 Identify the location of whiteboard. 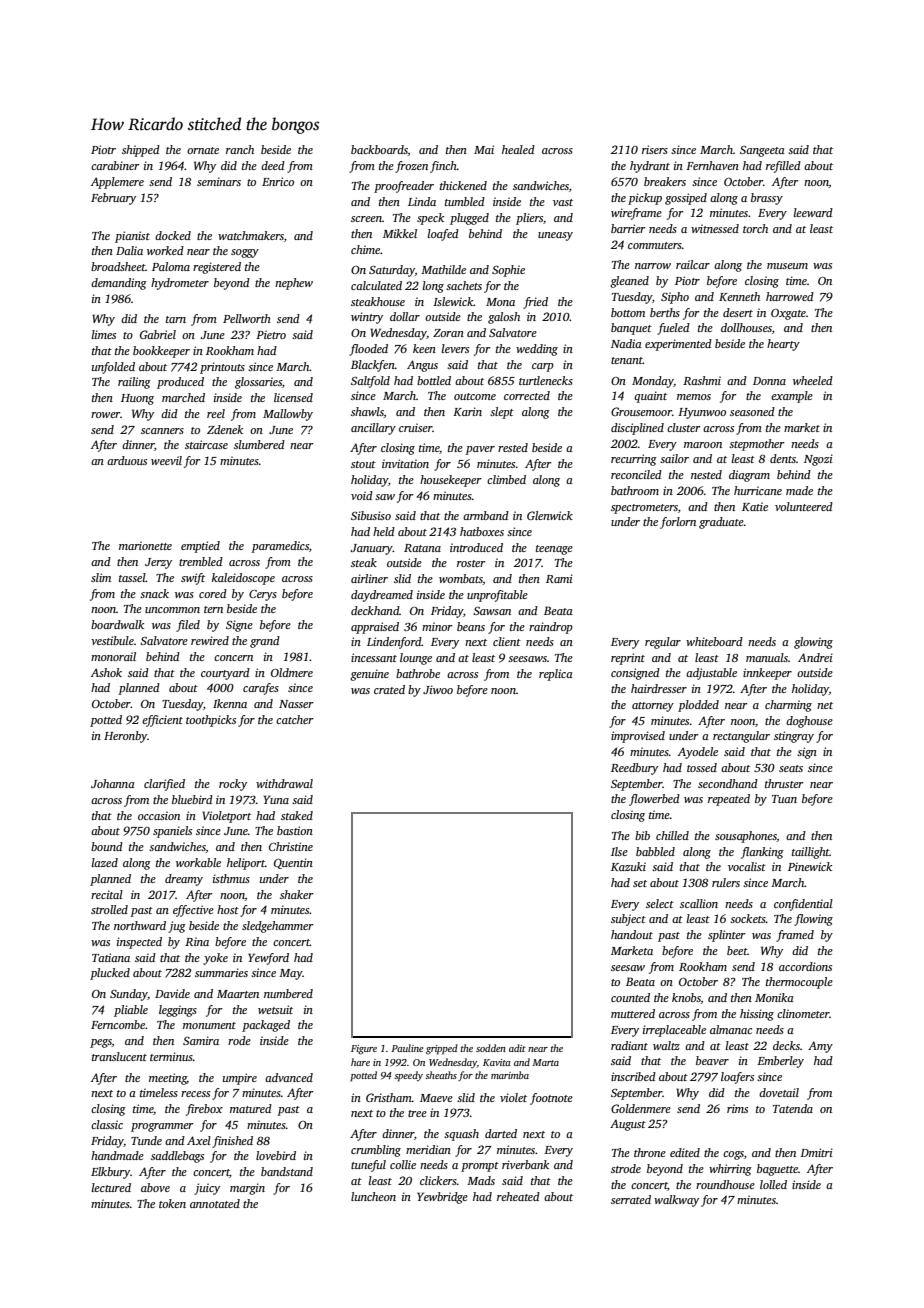
(714, 641).
